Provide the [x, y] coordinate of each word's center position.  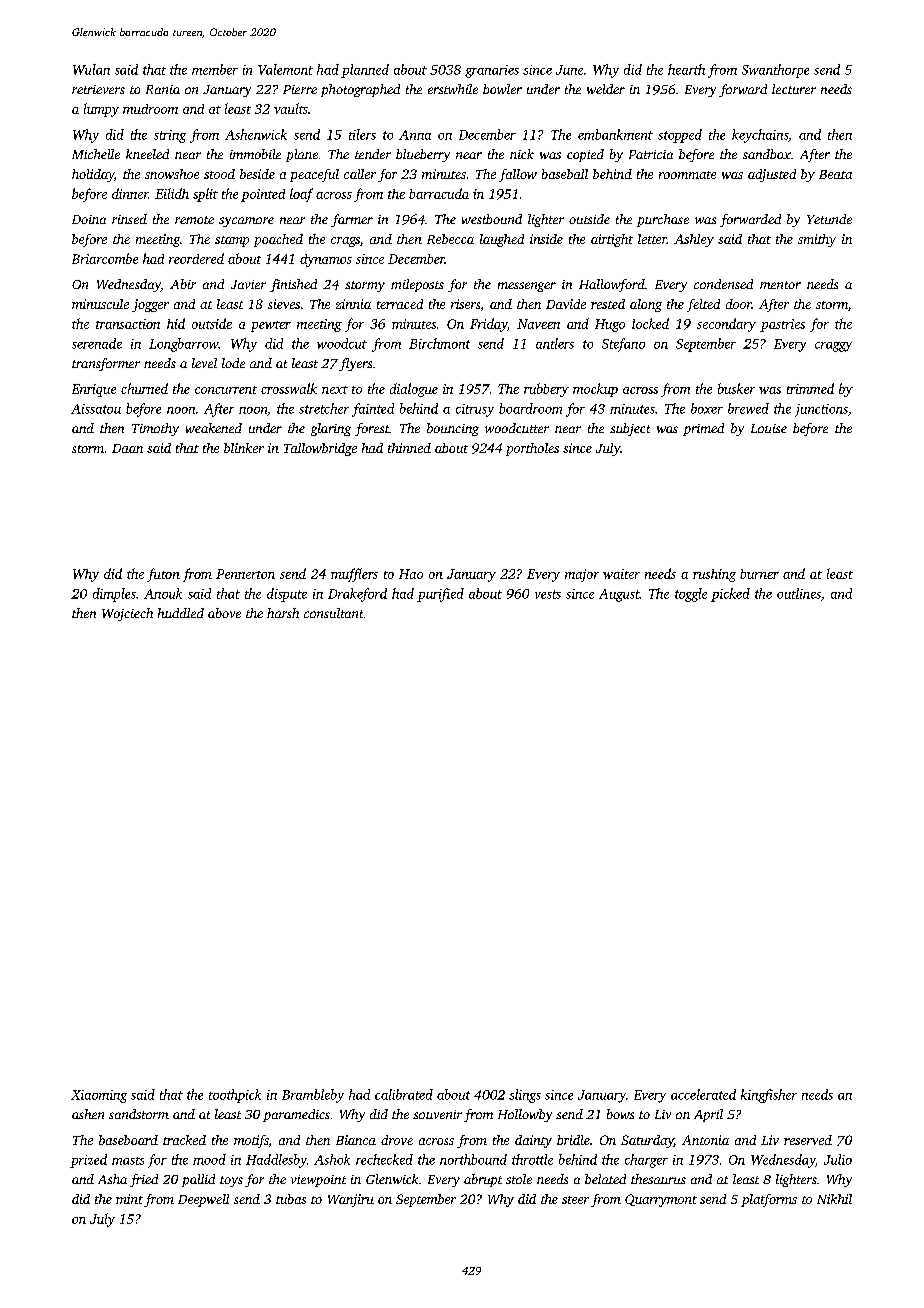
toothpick [235, 1096]
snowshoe [172, 174]
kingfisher [769, 1096]
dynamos [326, 260]
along [646, 305]
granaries [492, 71]
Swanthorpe [775, 71]
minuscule [100, 304]
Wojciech [127, 614]
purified [440, 595]
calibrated [404, 1094]
